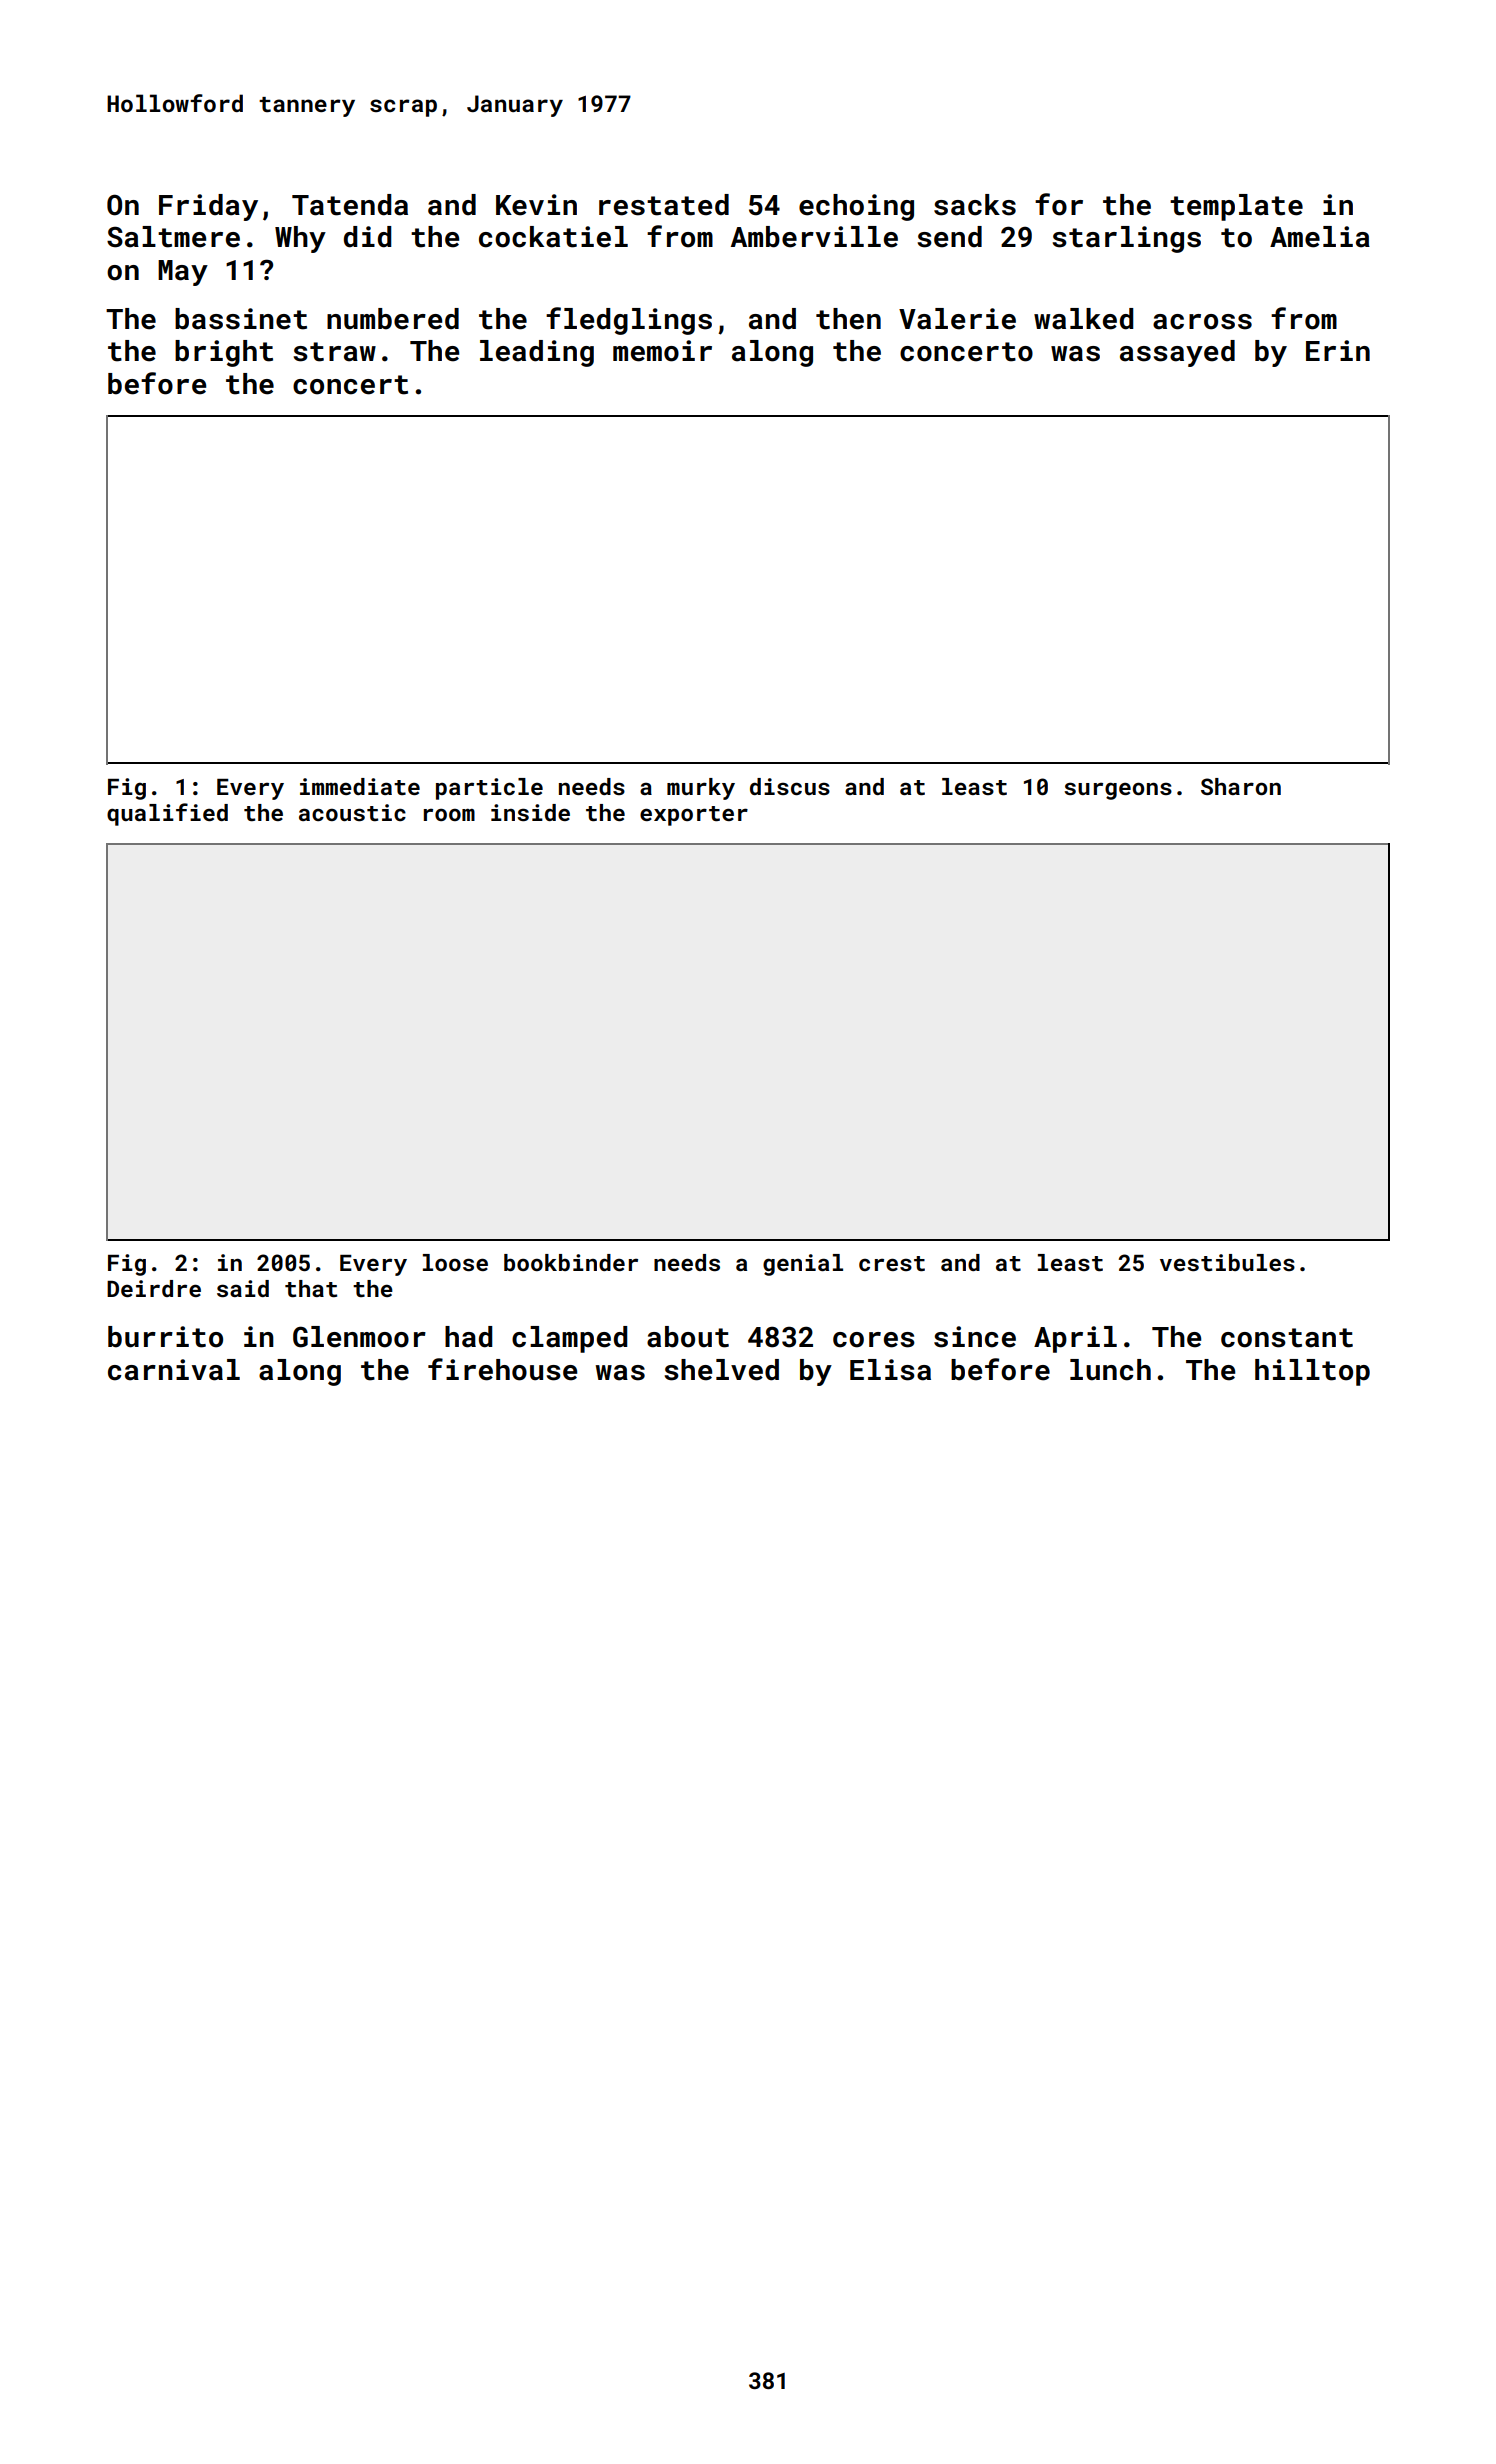 The width and height of the page is (1496, 2464). What do you see at coordinates (1118, 791) in the page?
I see `surgeons` at bounding box center [1118, 791].
